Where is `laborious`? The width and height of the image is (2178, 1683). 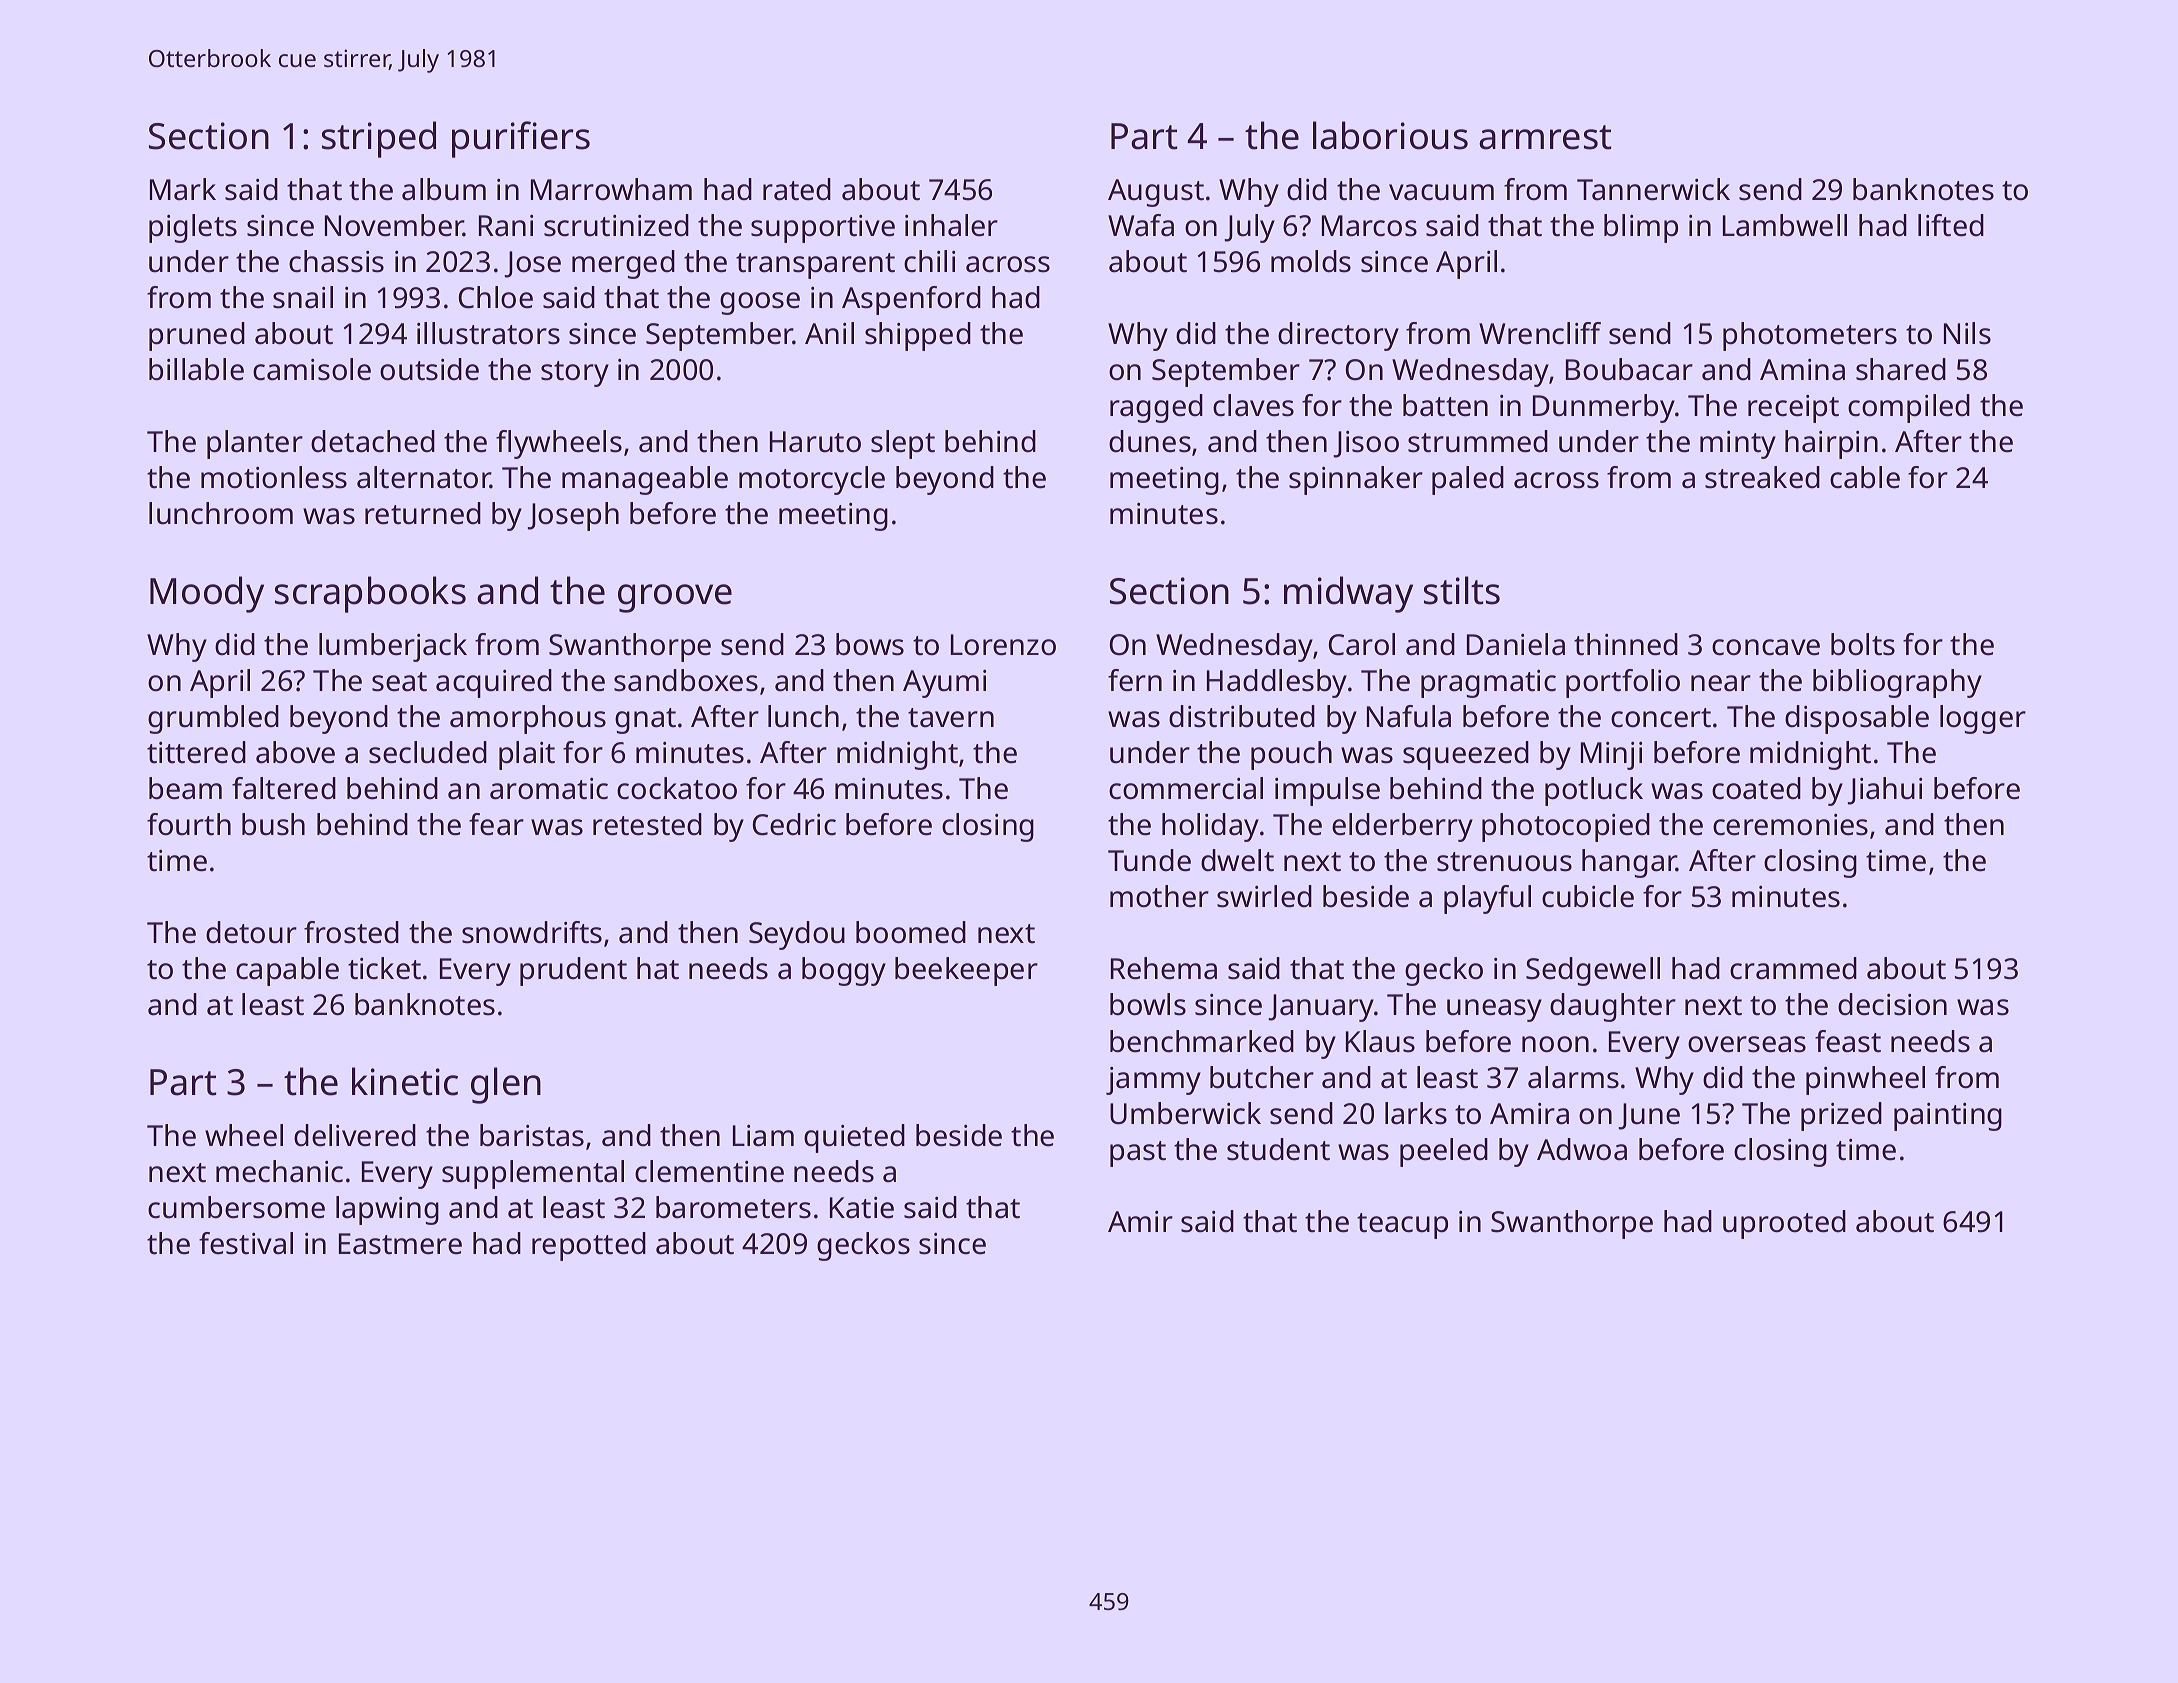 laborious is located at coordinates (1390, 135).
